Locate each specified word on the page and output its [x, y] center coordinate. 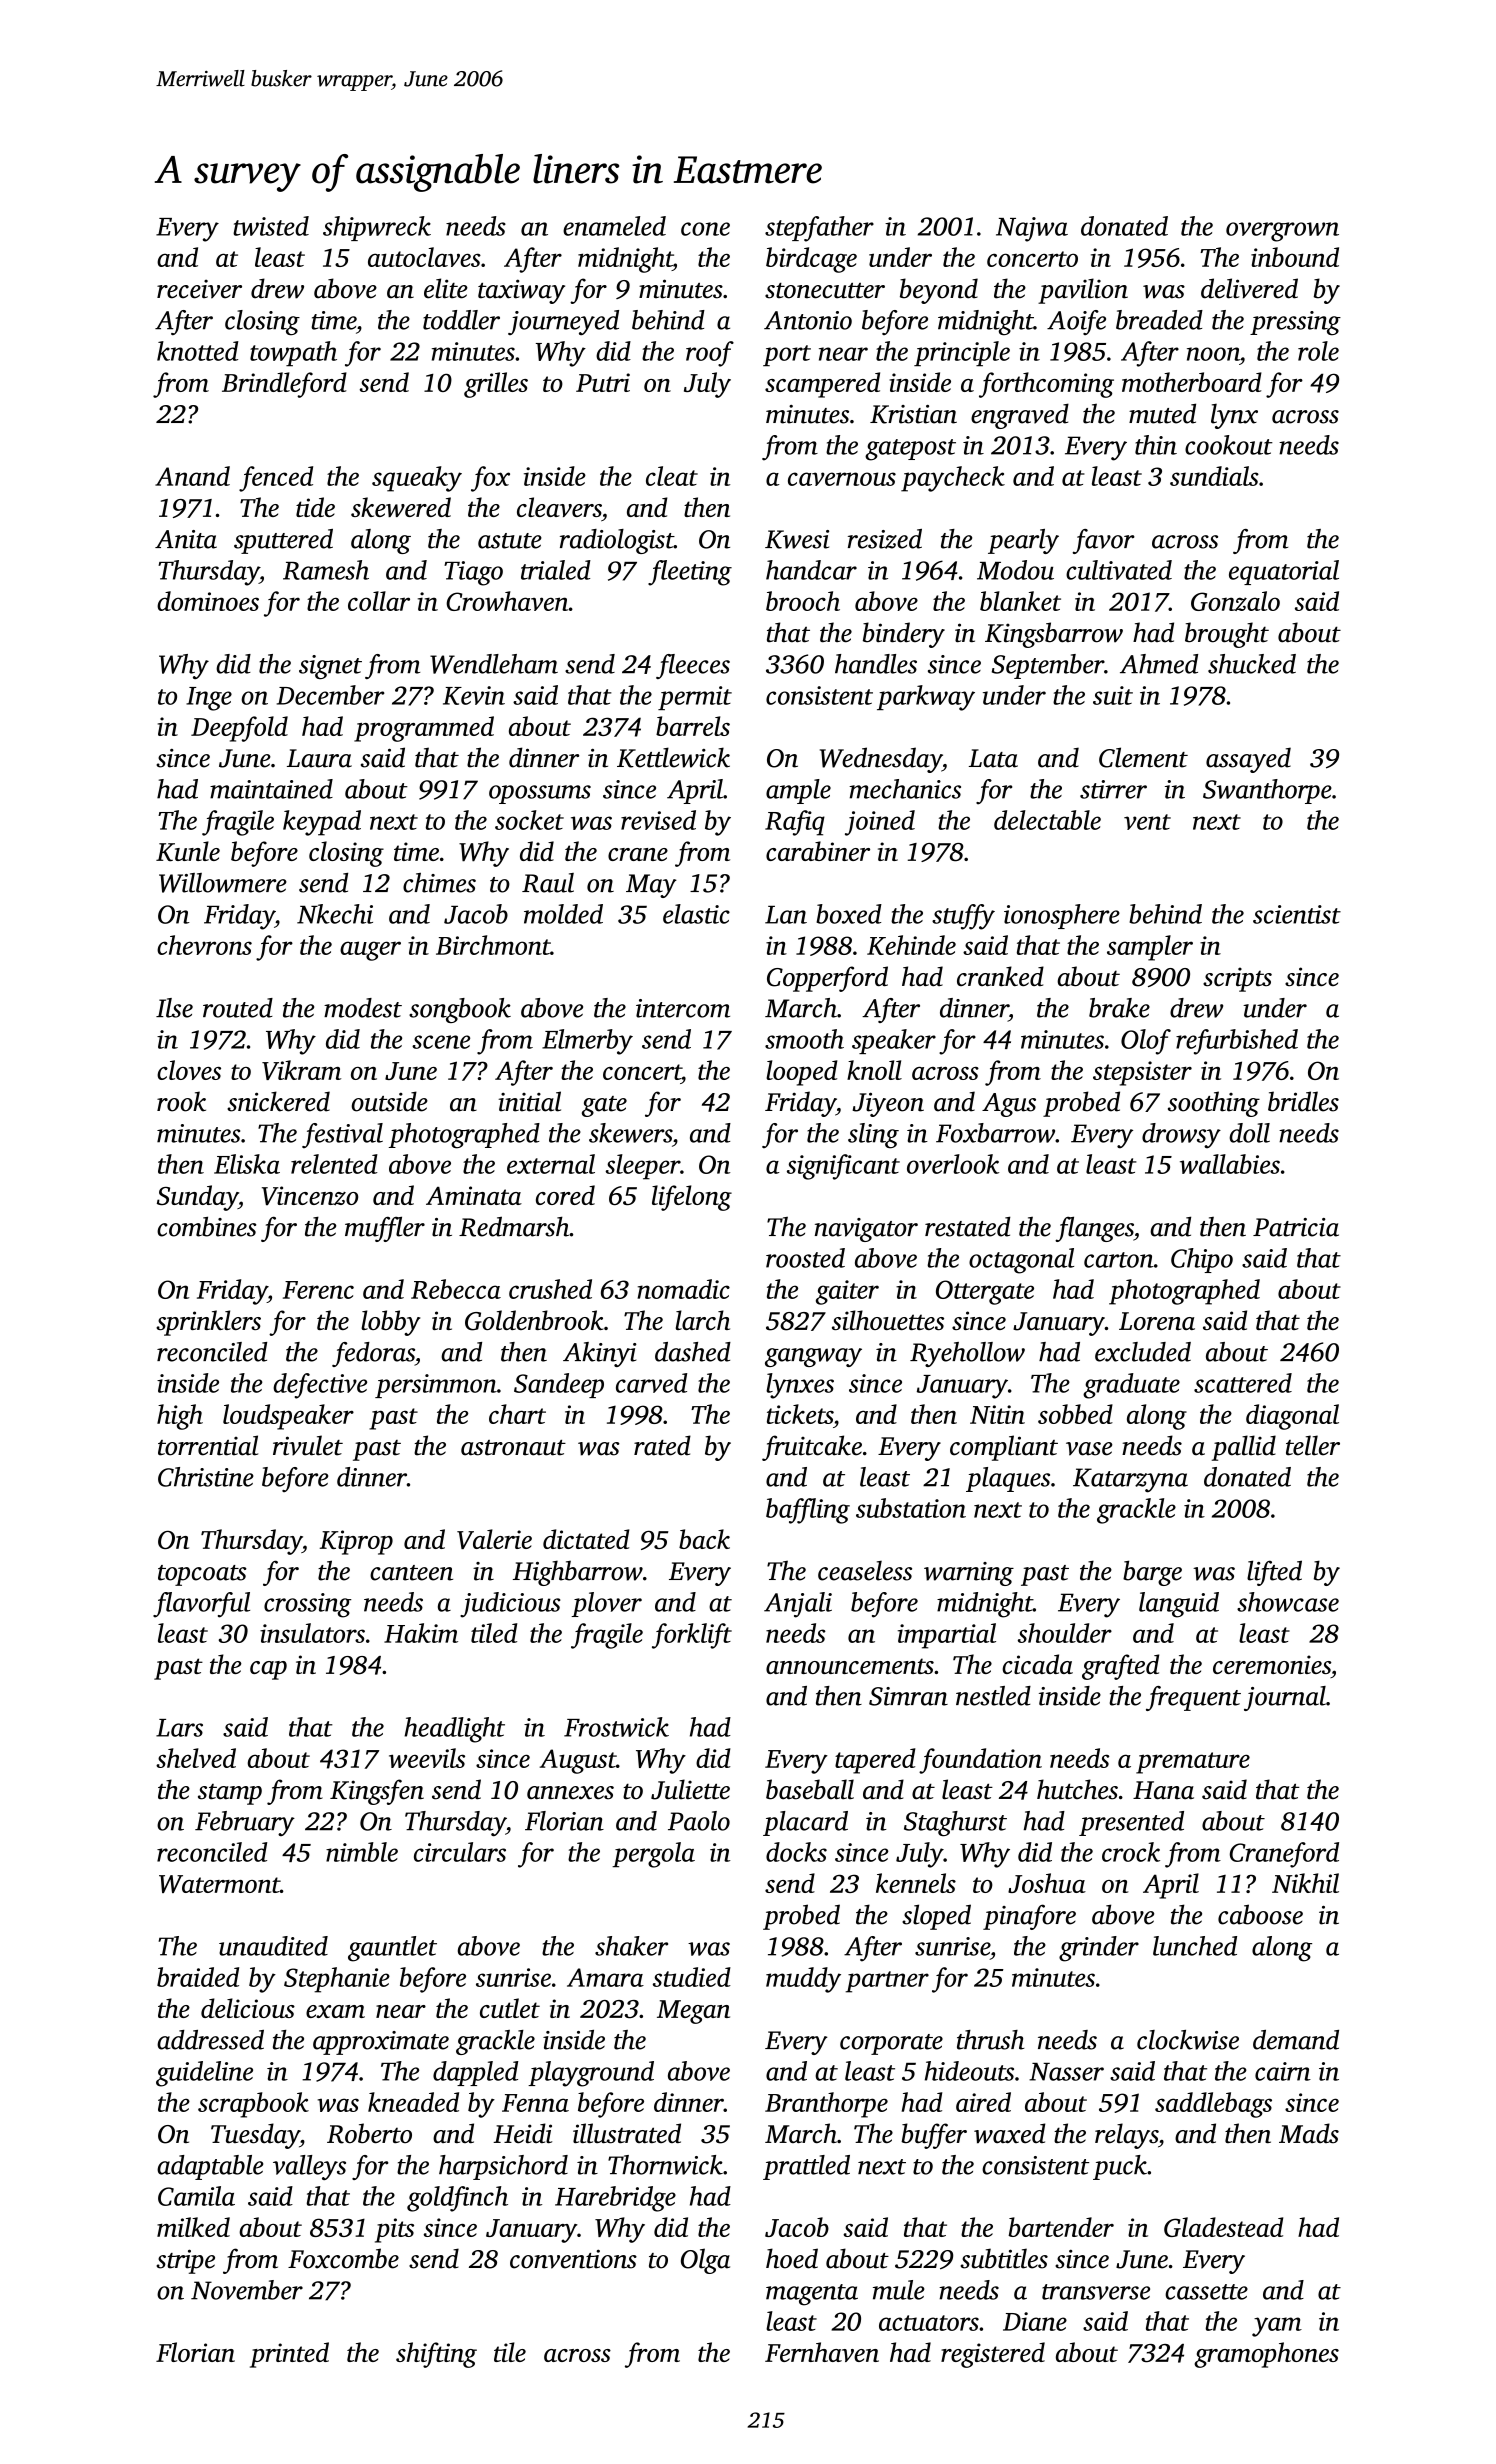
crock [1131, 1852]
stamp [230, 1794]
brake [1119, 1008]
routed [238, 1008]
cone [705, 229]
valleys [309, 2167]
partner [887, 1982]
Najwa [1032, 229]
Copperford [827, 979]
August [578, 1761]
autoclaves [424, 257]
